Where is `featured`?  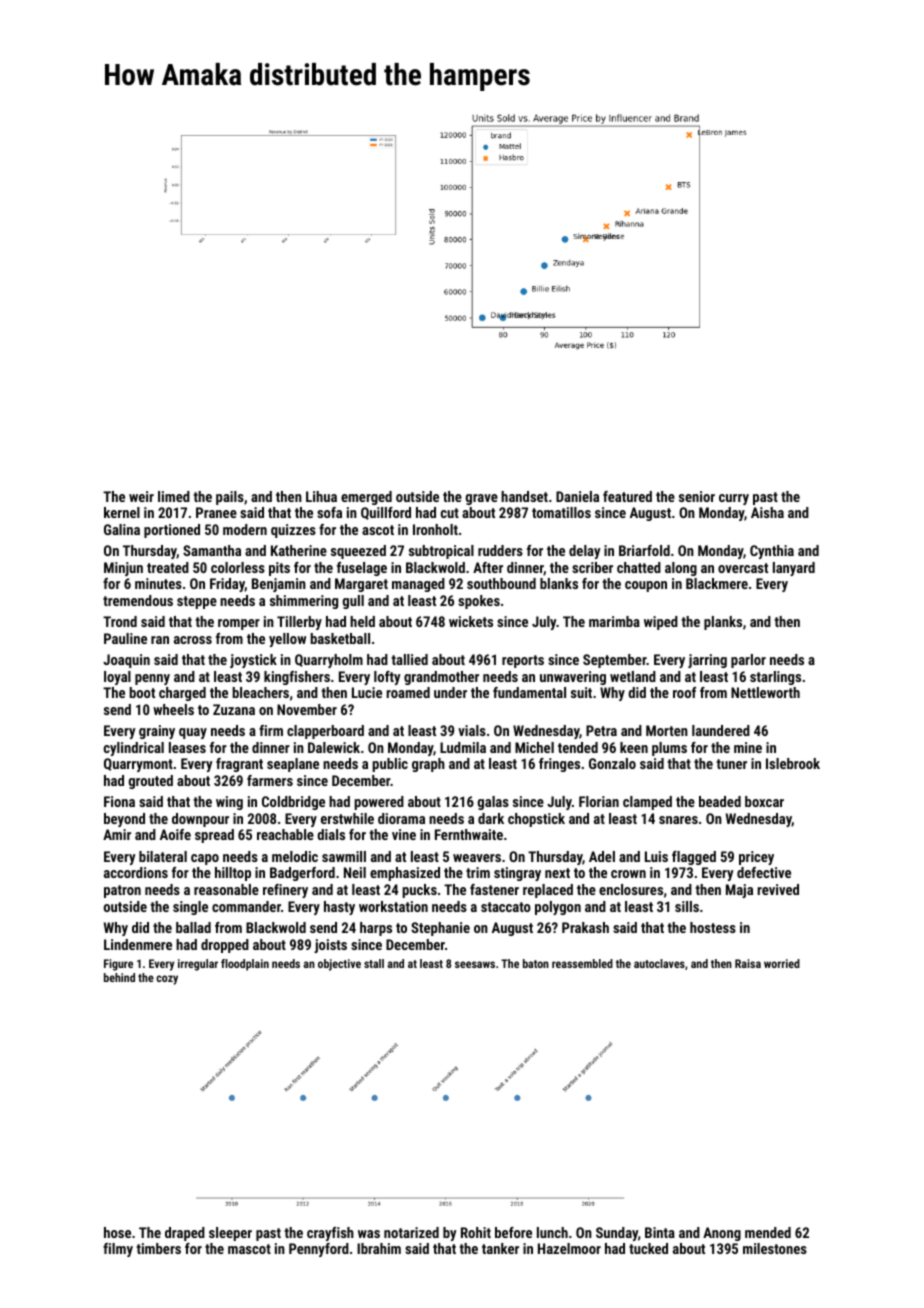 featured is located at coordinates (627, 496).
